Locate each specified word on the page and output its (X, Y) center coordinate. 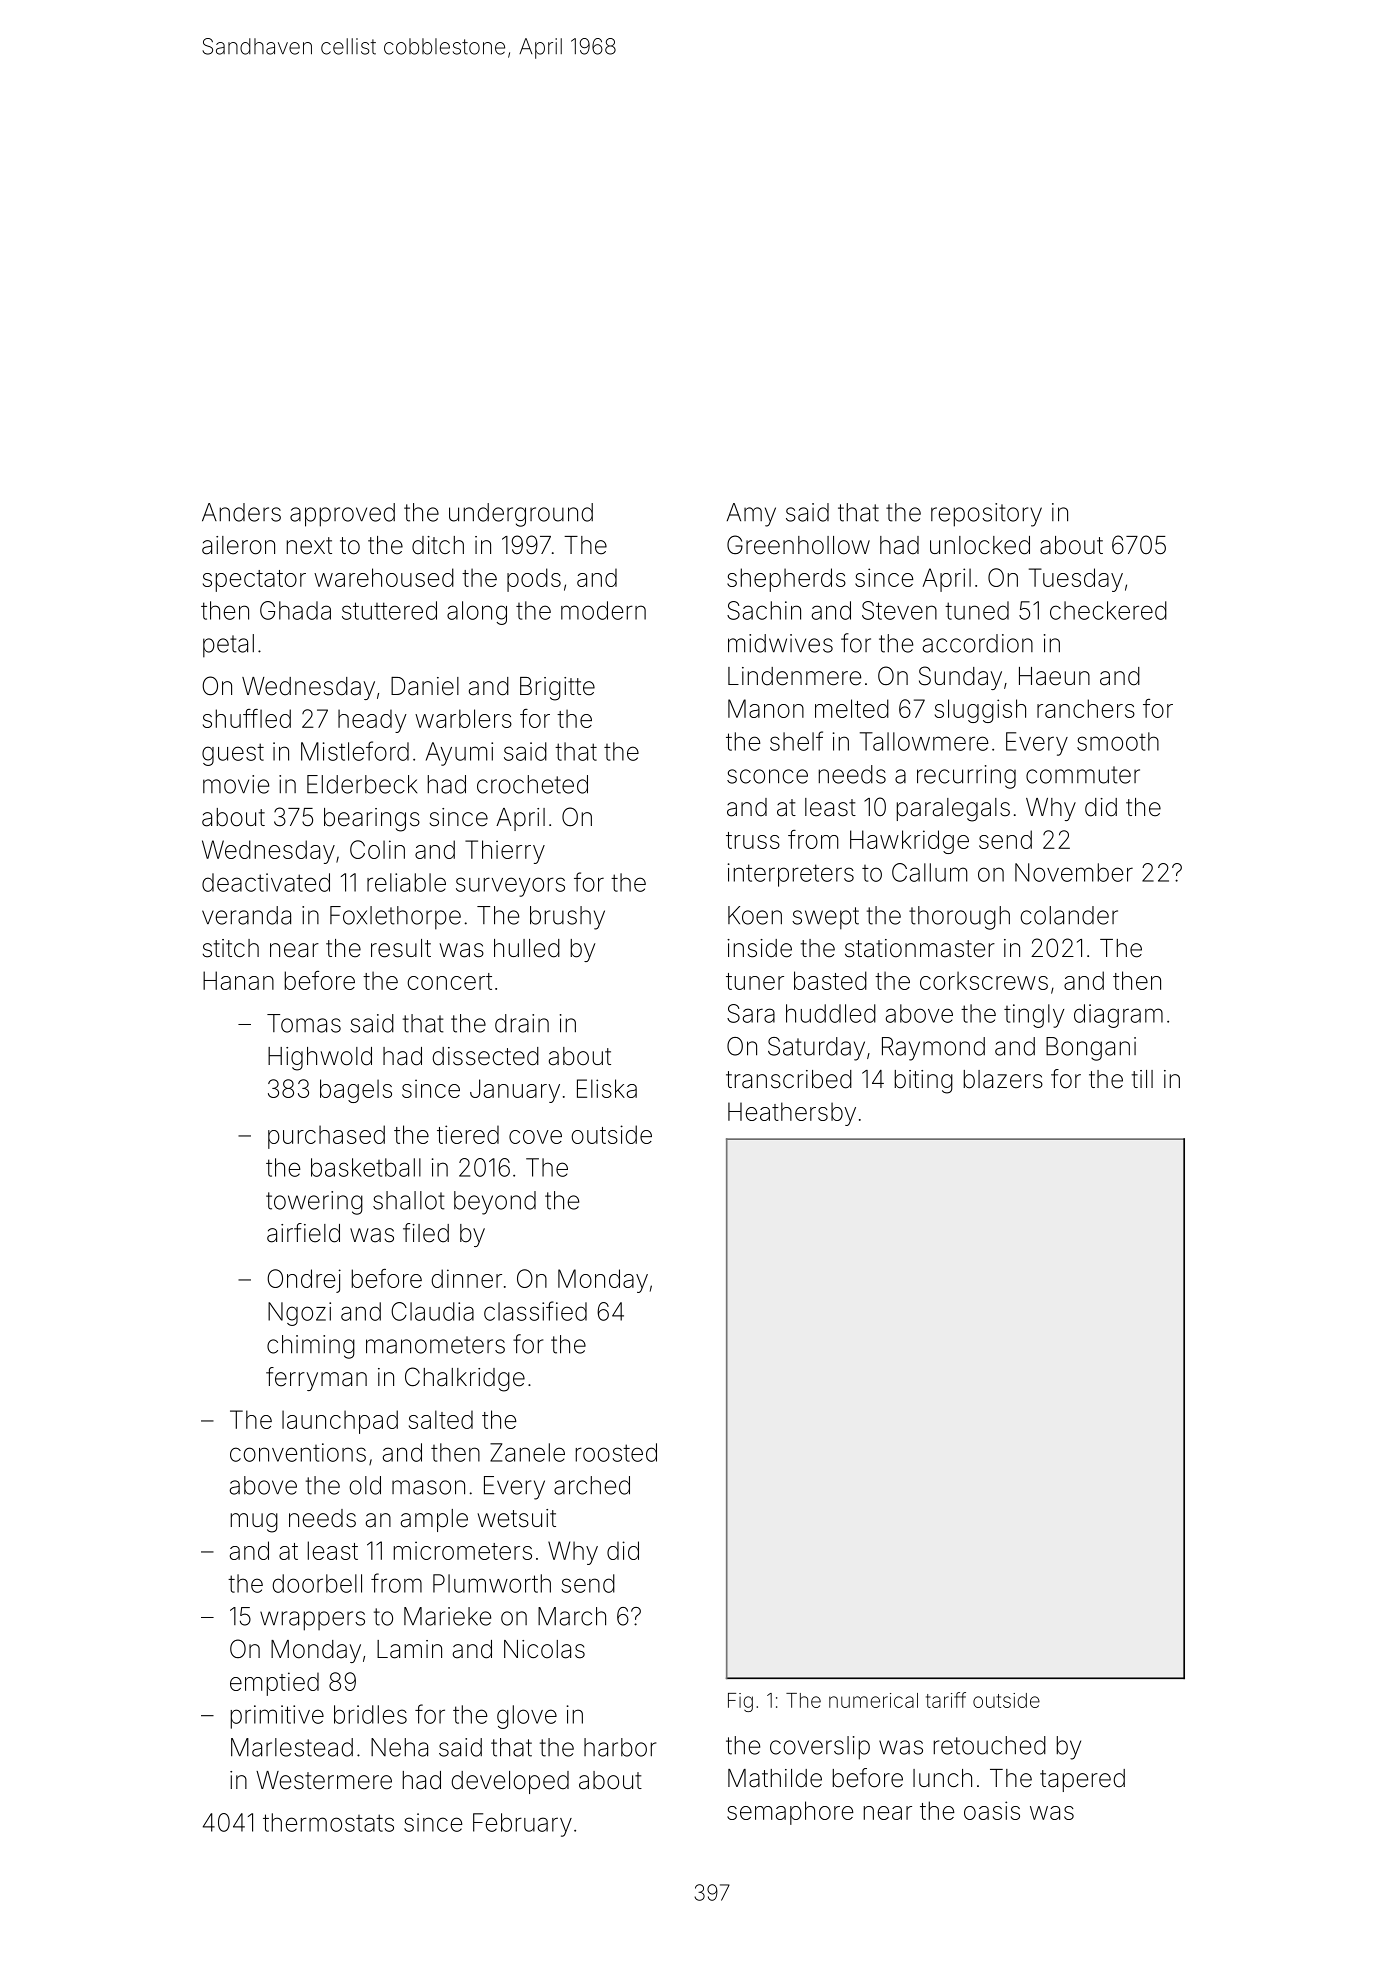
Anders (241, 512)
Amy (751, 515)
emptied (274, 1684)
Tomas (304, 1023)
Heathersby (792, 1114)
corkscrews (984, 980)
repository (986, 515)
